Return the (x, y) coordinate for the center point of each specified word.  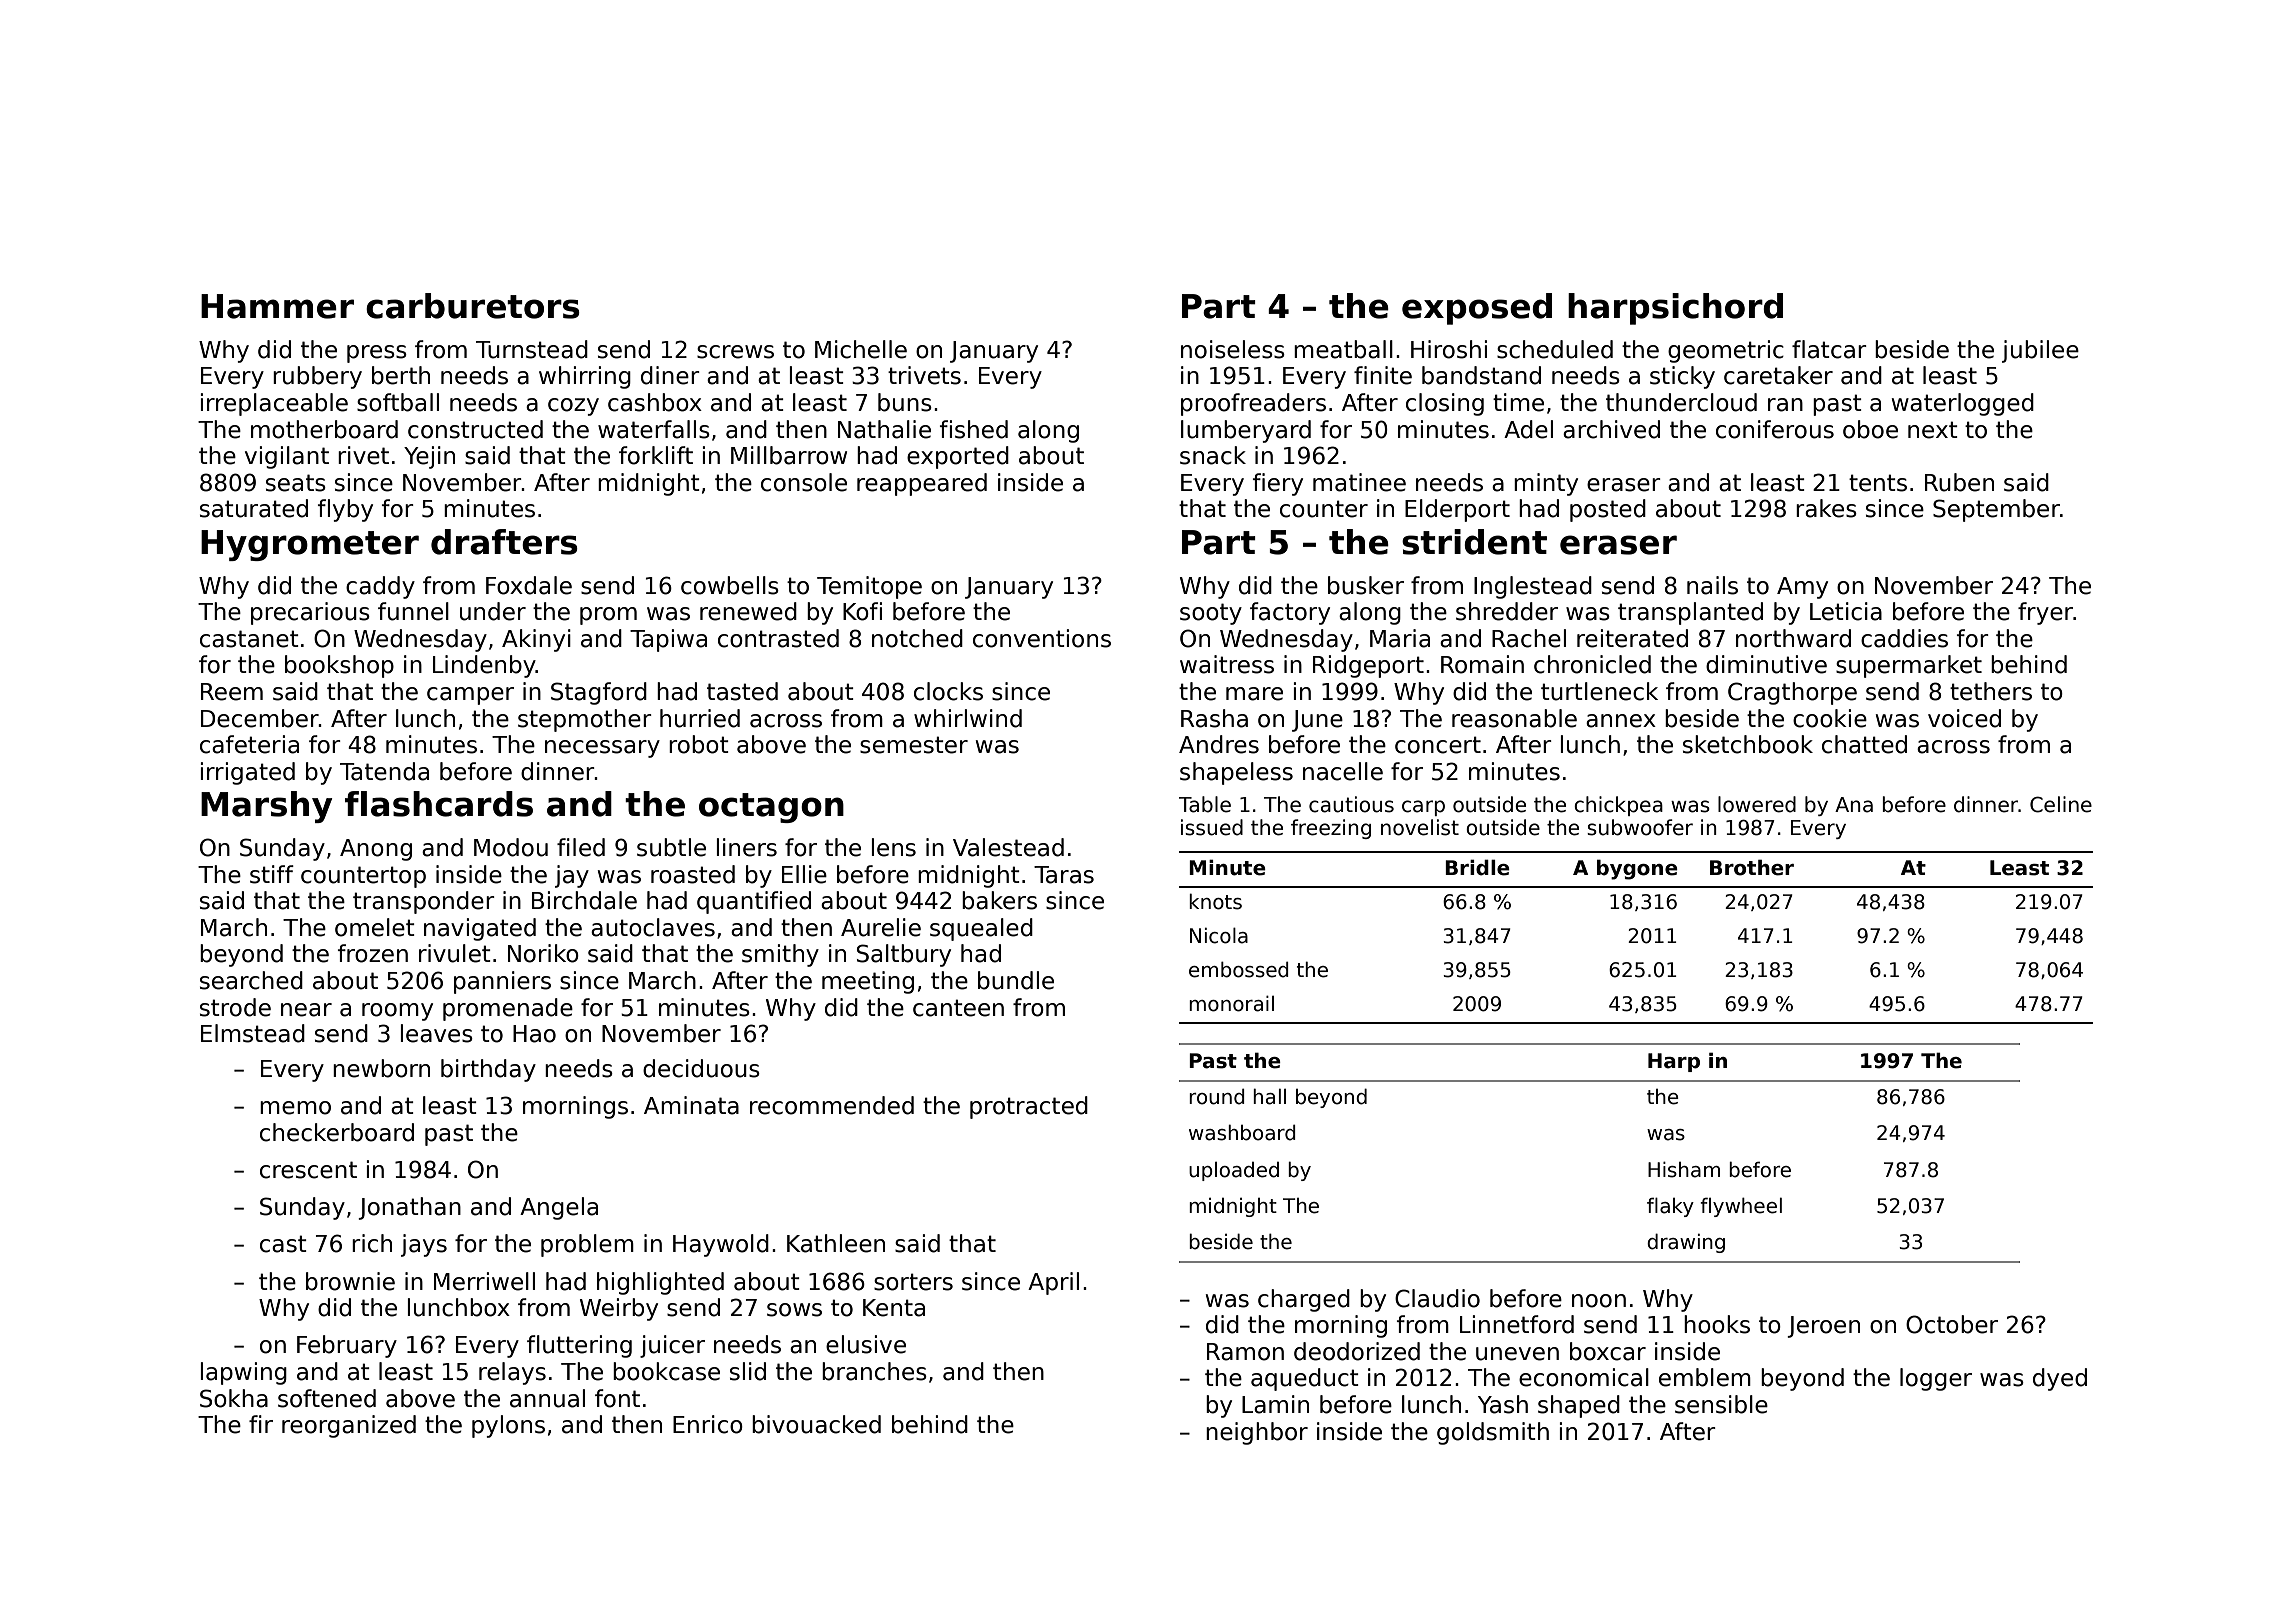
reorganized (349, 1426)
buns (905, 402)
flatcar (1829, 349)
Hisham (1684, 1169)
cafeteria (249, 744)
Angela (559, 1208)
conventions (1042, 638)
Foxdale (529, 585)
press (377, 354)
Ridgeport (1368, 666)
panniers (502, 982)
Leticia (1846, 611)
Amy (1802, 588)
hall (1269, 1096)
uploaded (1234, 1171)
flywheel (1741, 1207)
